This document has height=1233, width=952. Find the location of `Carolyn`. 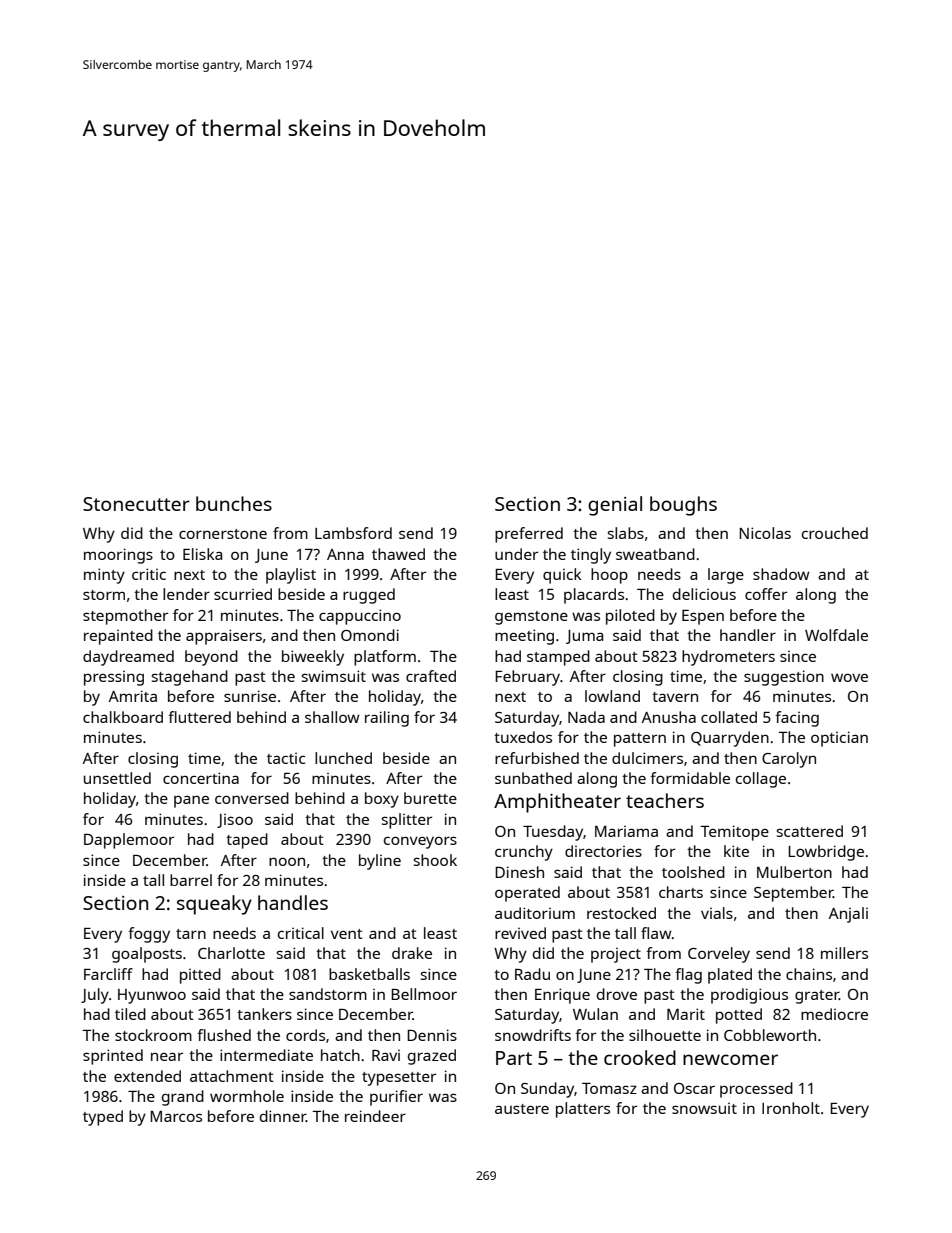

Carolyn is located at coordinates (789, 760).
